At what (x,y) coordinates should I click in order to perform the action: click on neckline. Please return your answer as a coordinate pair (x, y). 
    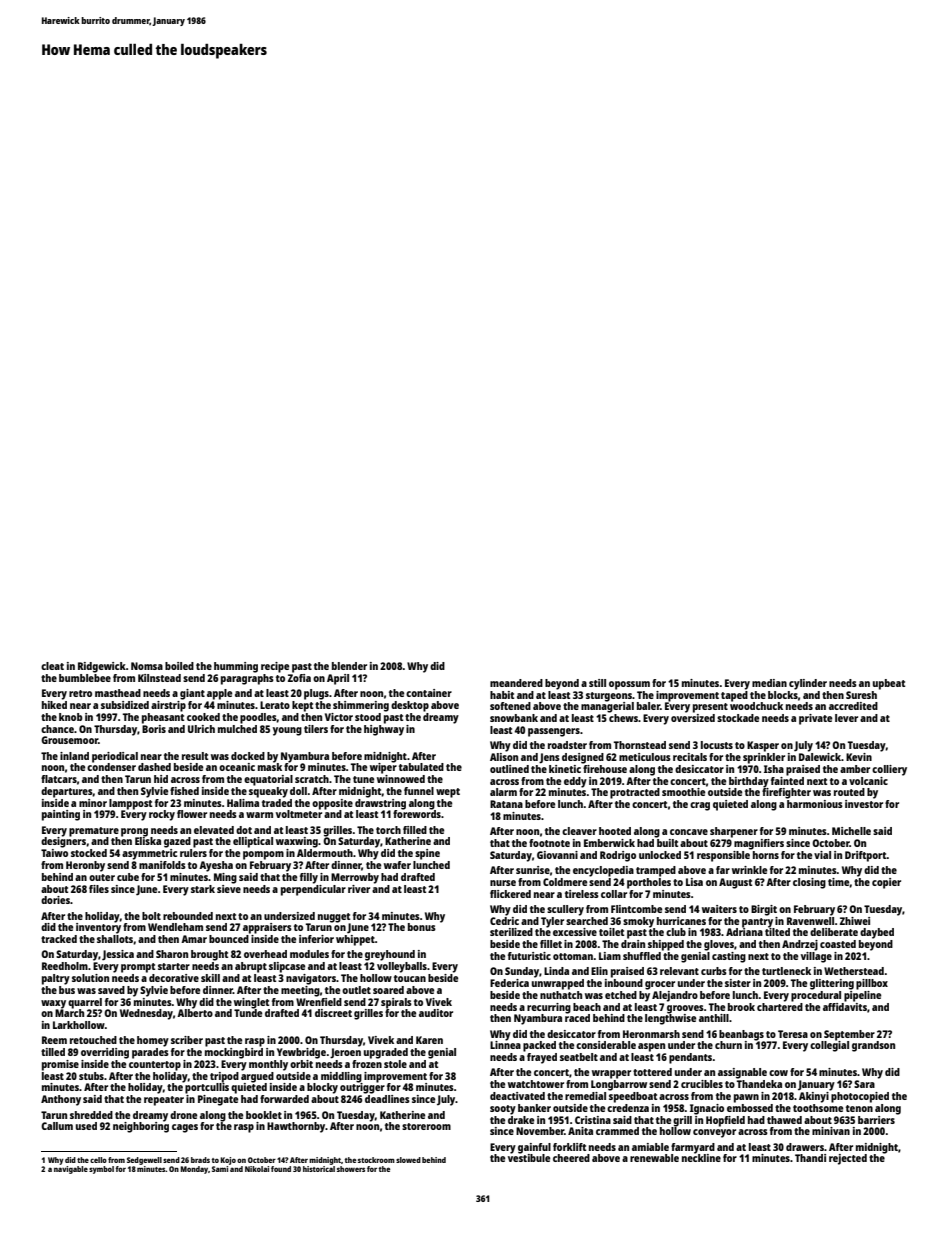
    Looking at the image, I should click on (701, 1158).
